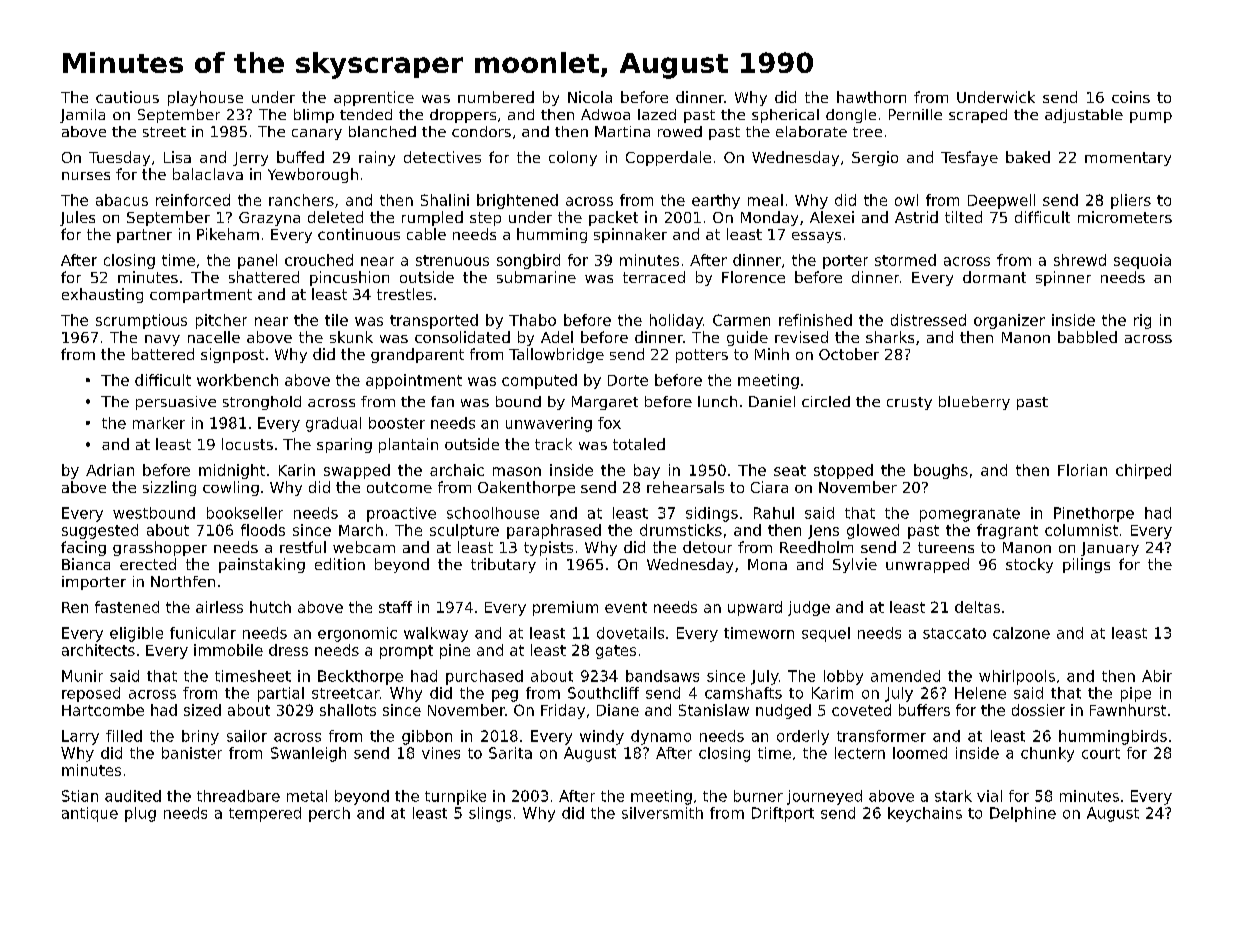 Image resolution: width=1233 pixels, height=952 pixels. I want to click on fastened, so click(127, 607).
